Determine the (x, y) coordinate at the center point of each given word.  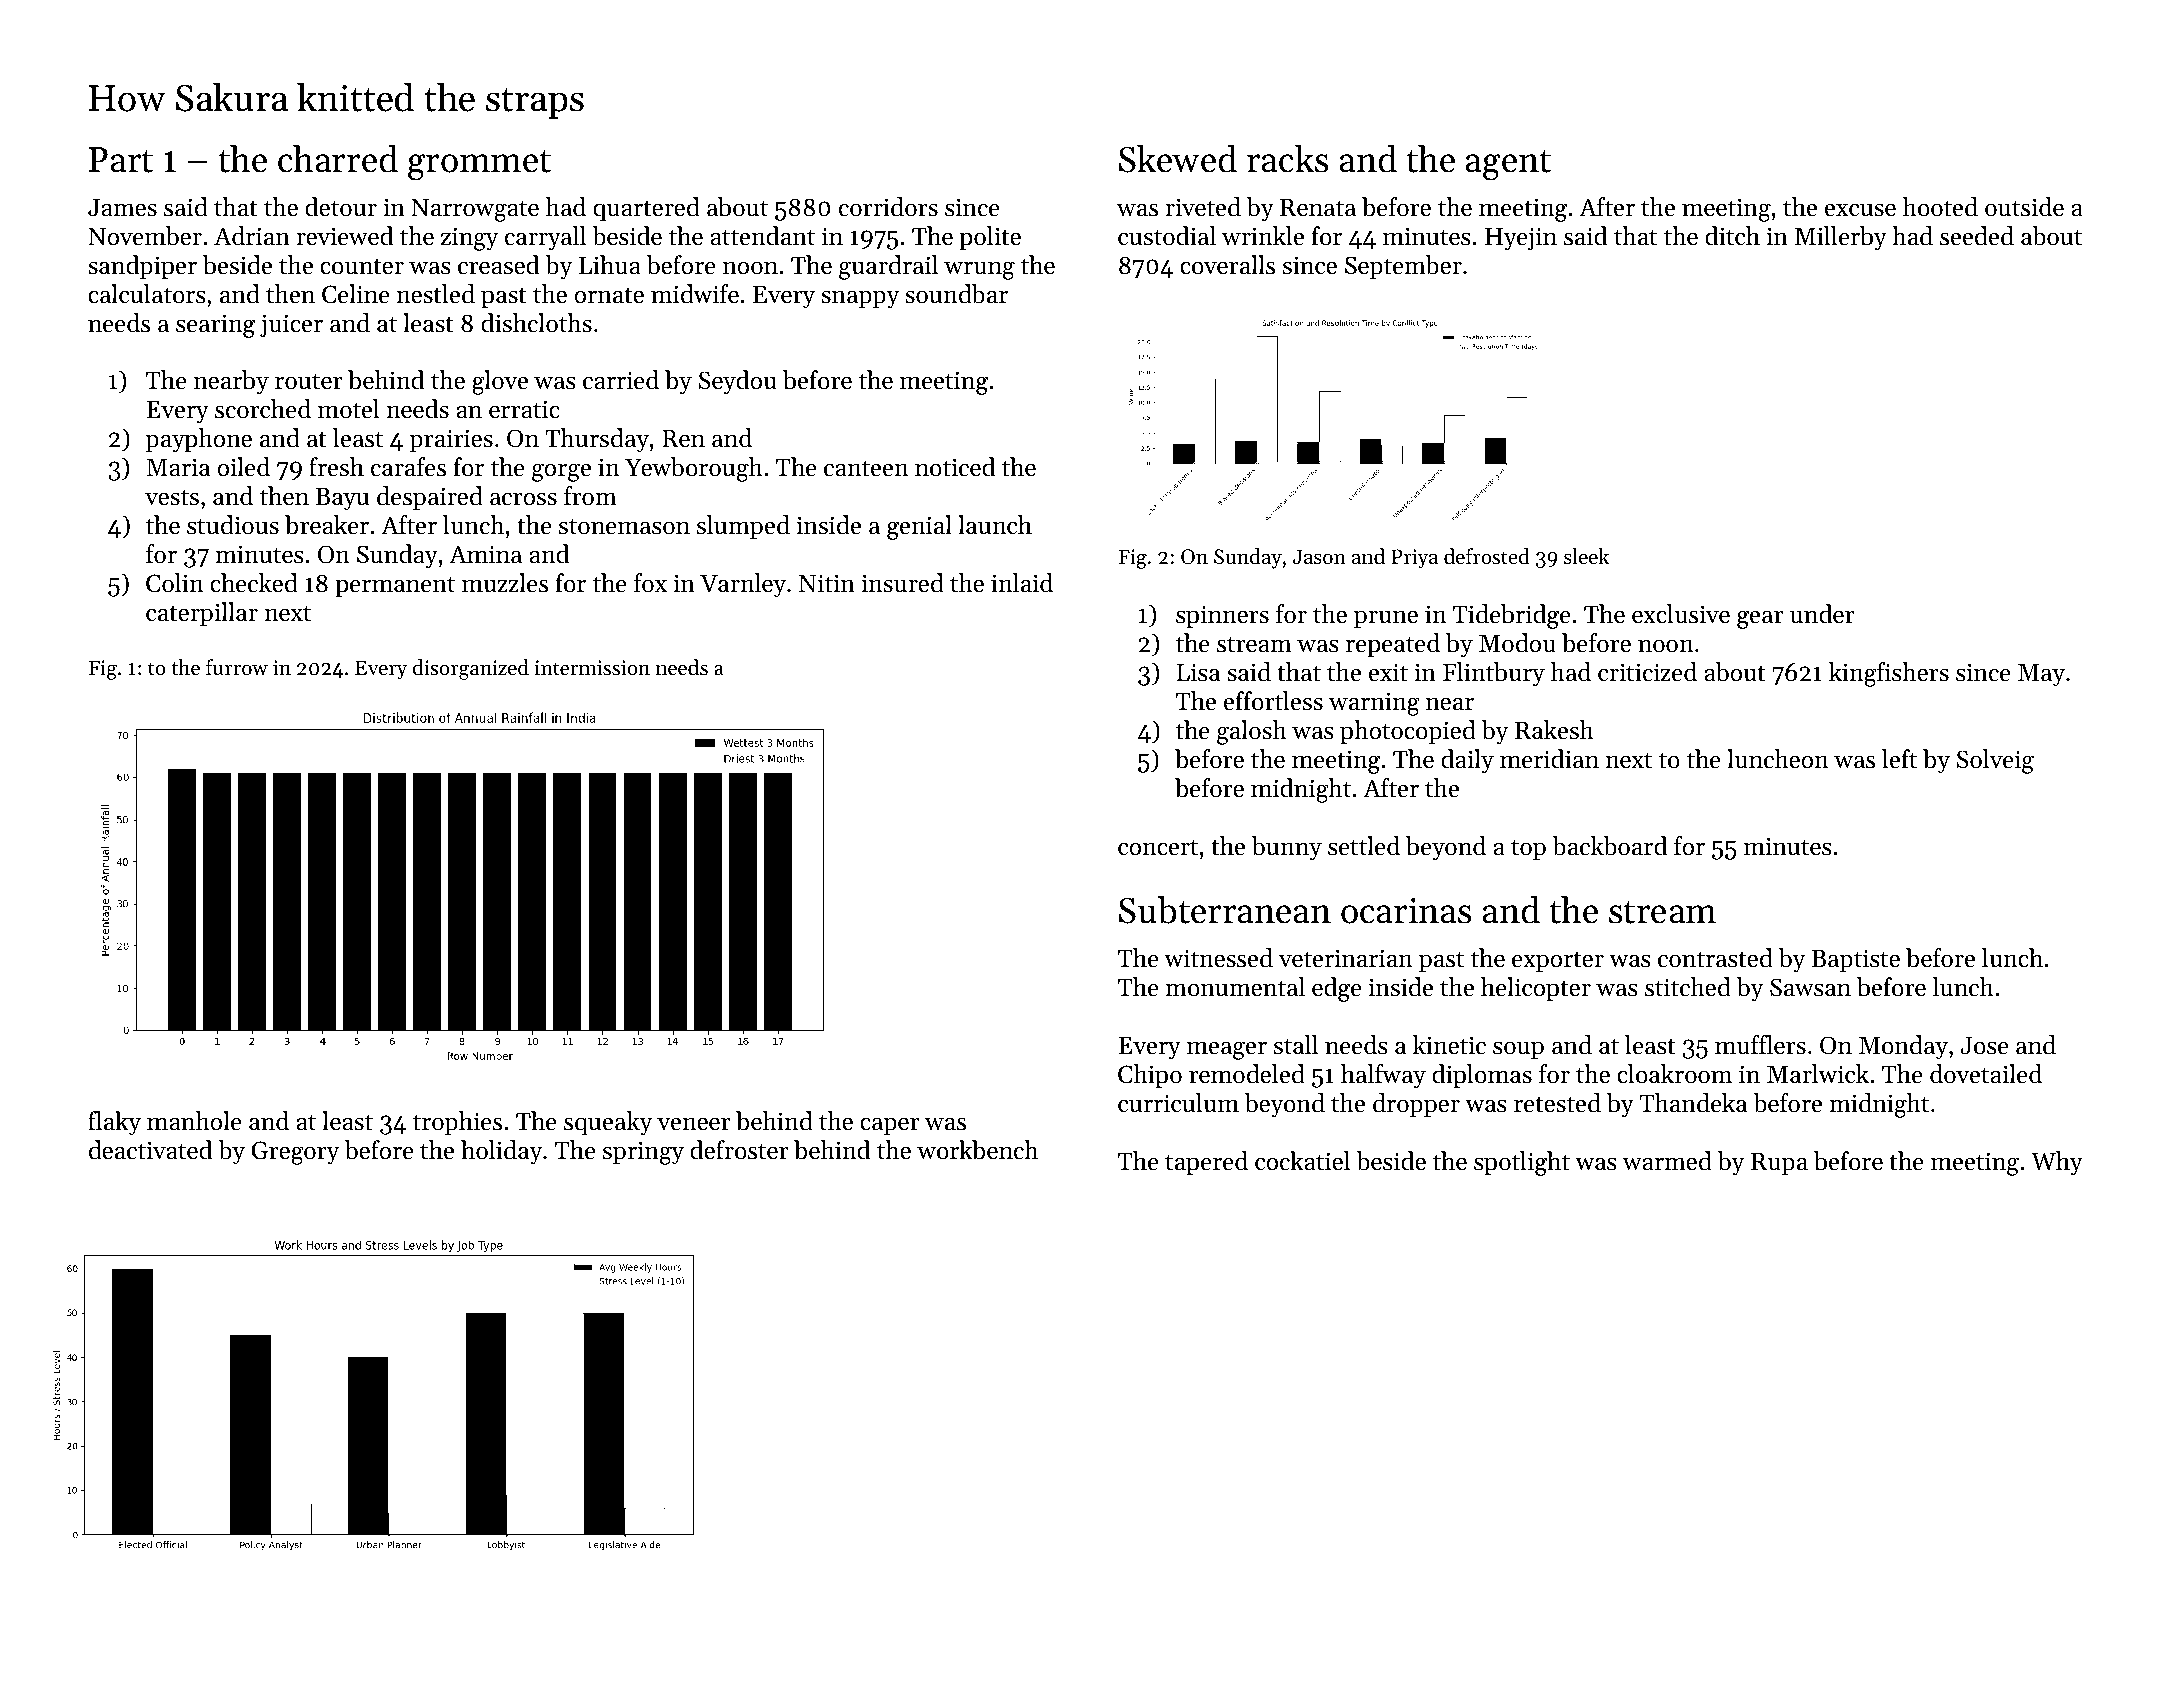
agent (1508, 165)
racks (1287, 159)
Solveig (1995, 761)
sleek (1586, 556)
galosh (1252, 732)
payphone (198, 440)
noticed (955, 467)
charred (338, 159)
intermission (592, 668)
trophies (457, 1123)
